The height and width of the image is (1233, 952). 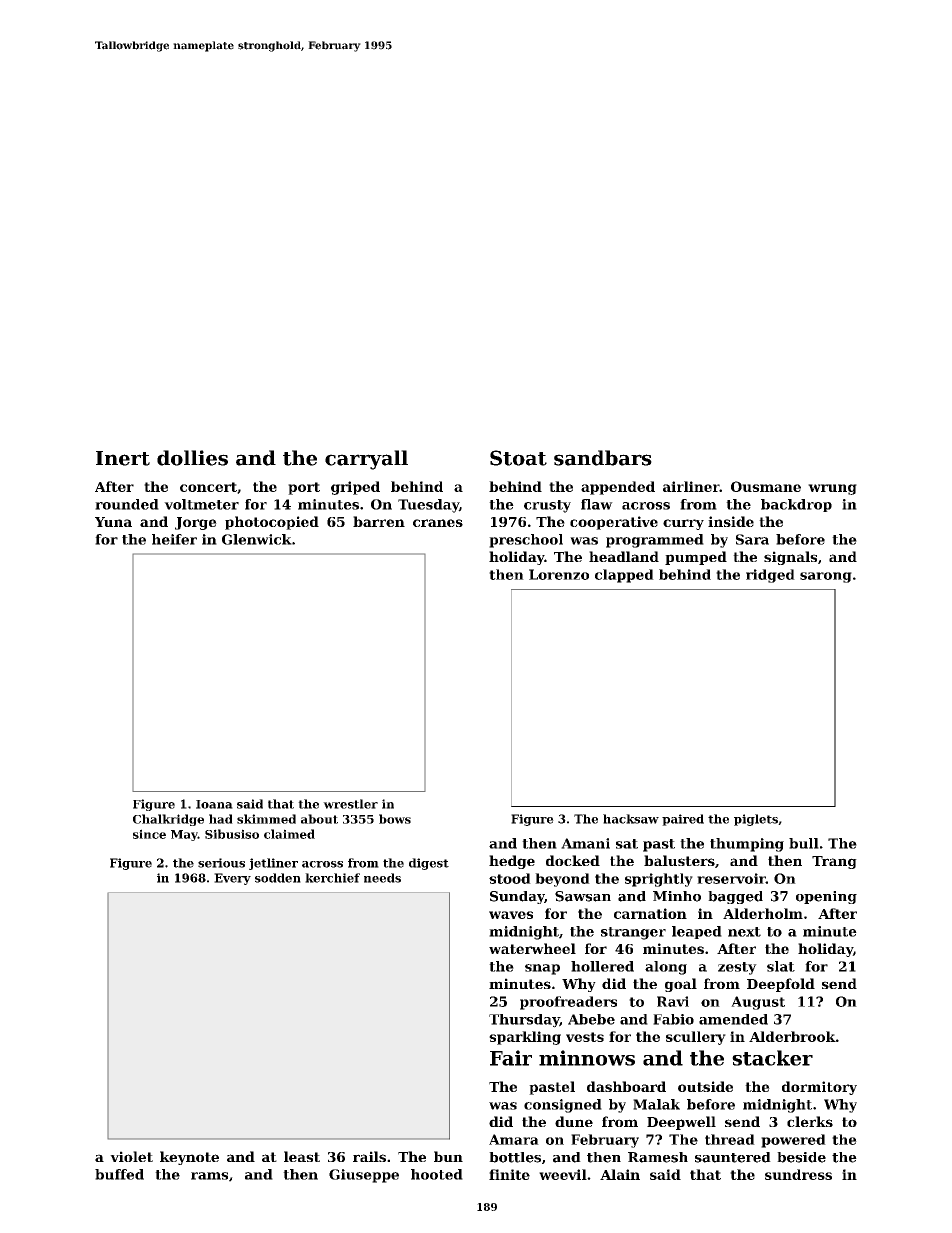 I want to click on since, so click(x=149, y=834).
